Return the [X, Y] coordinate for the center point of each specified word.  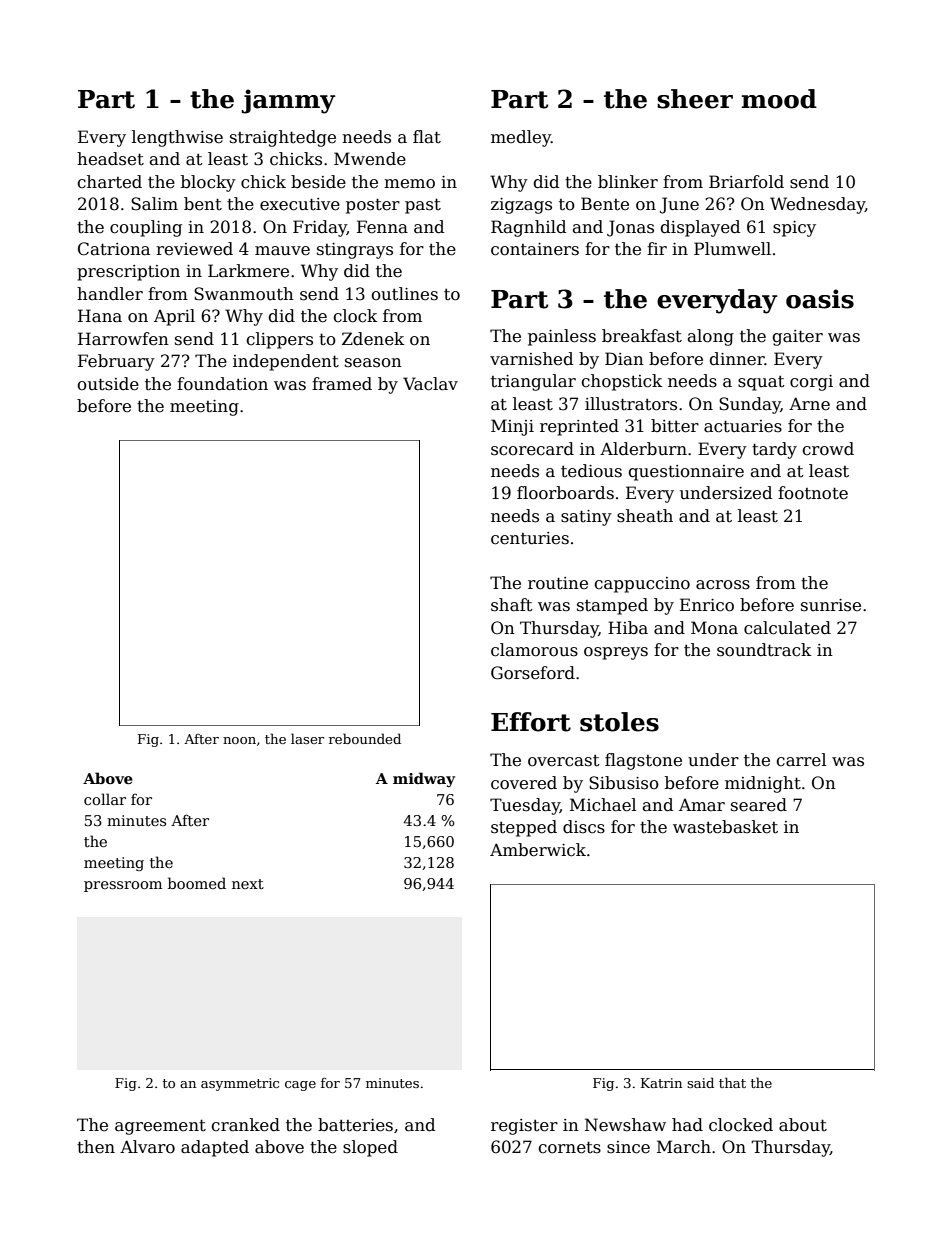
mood [779, 99]
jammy [288, 101]
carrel [801, 760]
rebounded [365, 738]
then [96, 1147]
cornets [569, 1147]
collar [105, 799]
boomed [197, 883]
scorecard [532, 449]
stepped [524, 828]
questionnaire [686, 473]
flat [427, 137]
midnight [763, 784]
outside [108, 384]
